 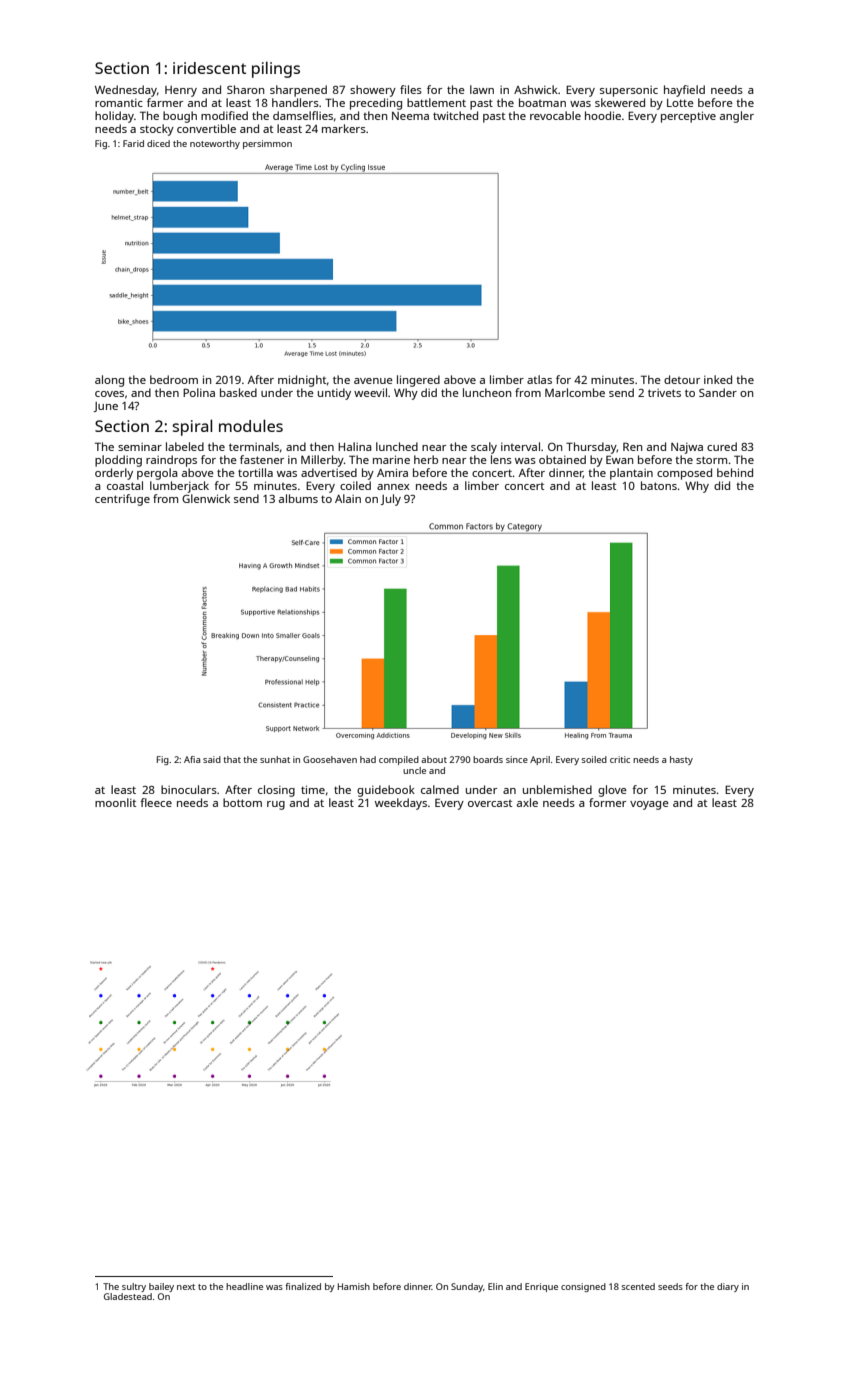 What do you see at coordinates (659, 485) in the page?
I see `batons` at bounding box center [659, 485].
